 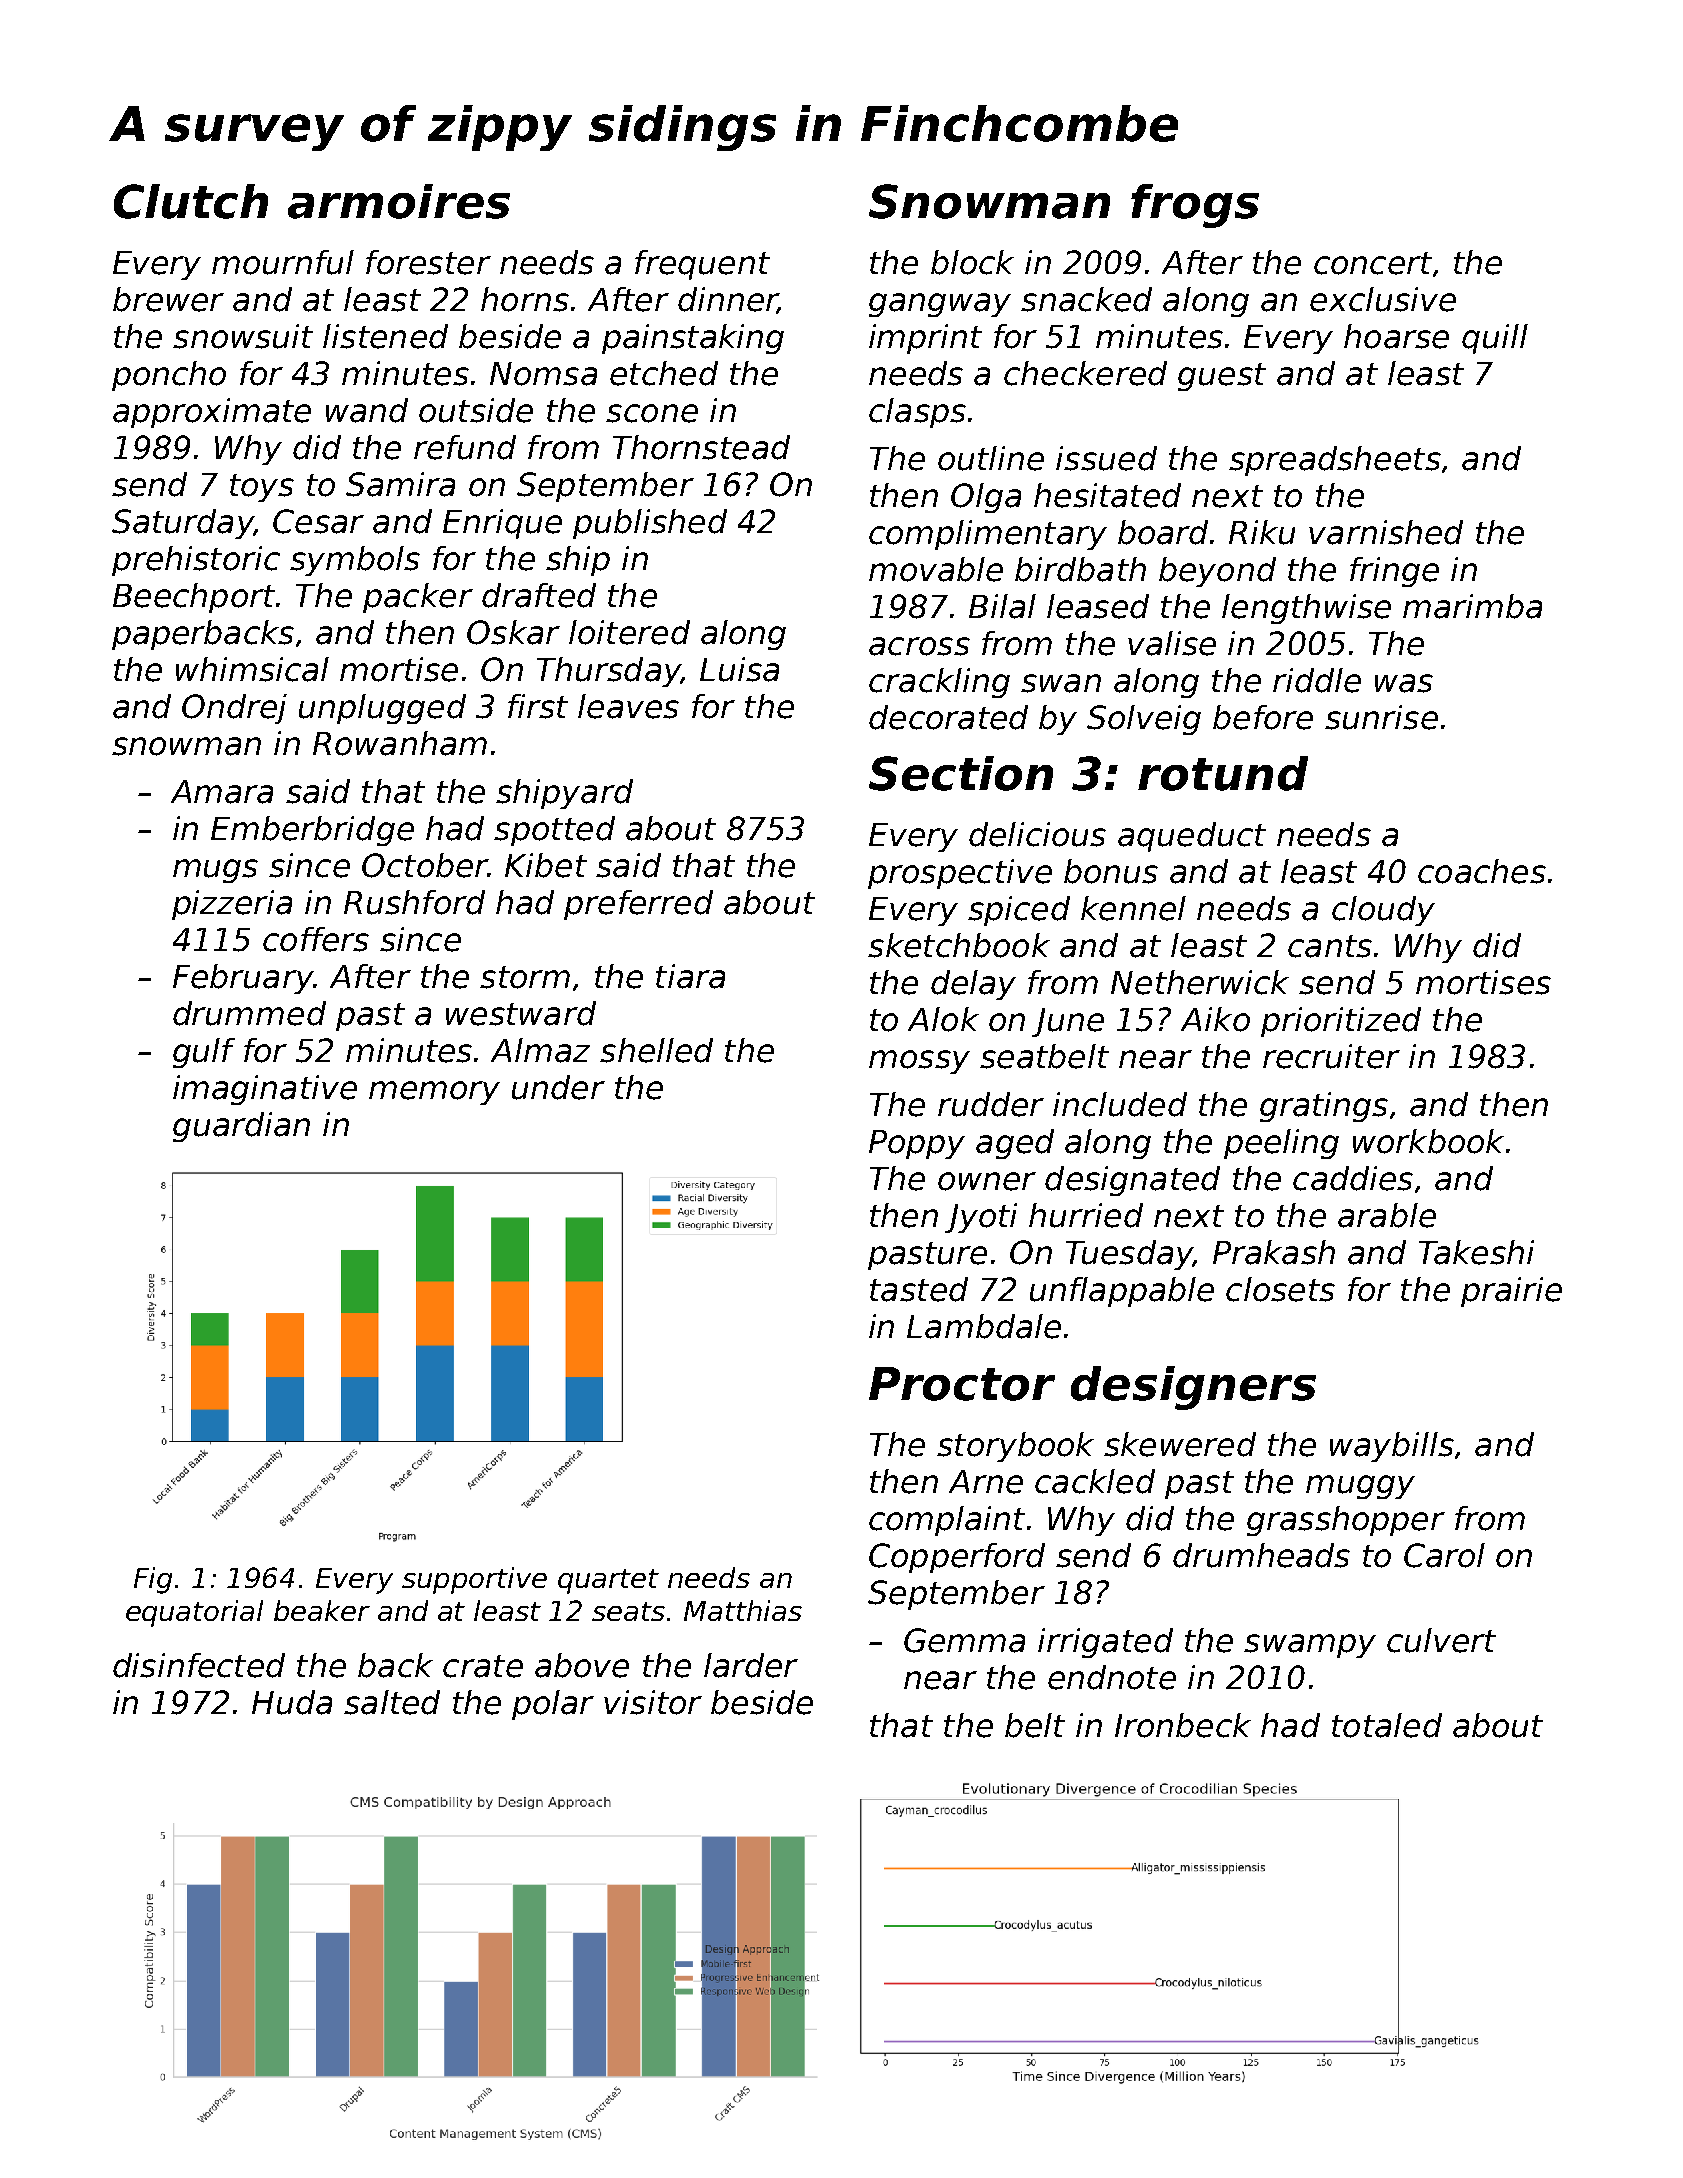 I want to click on drummed, so click(x=249, y=1013).
